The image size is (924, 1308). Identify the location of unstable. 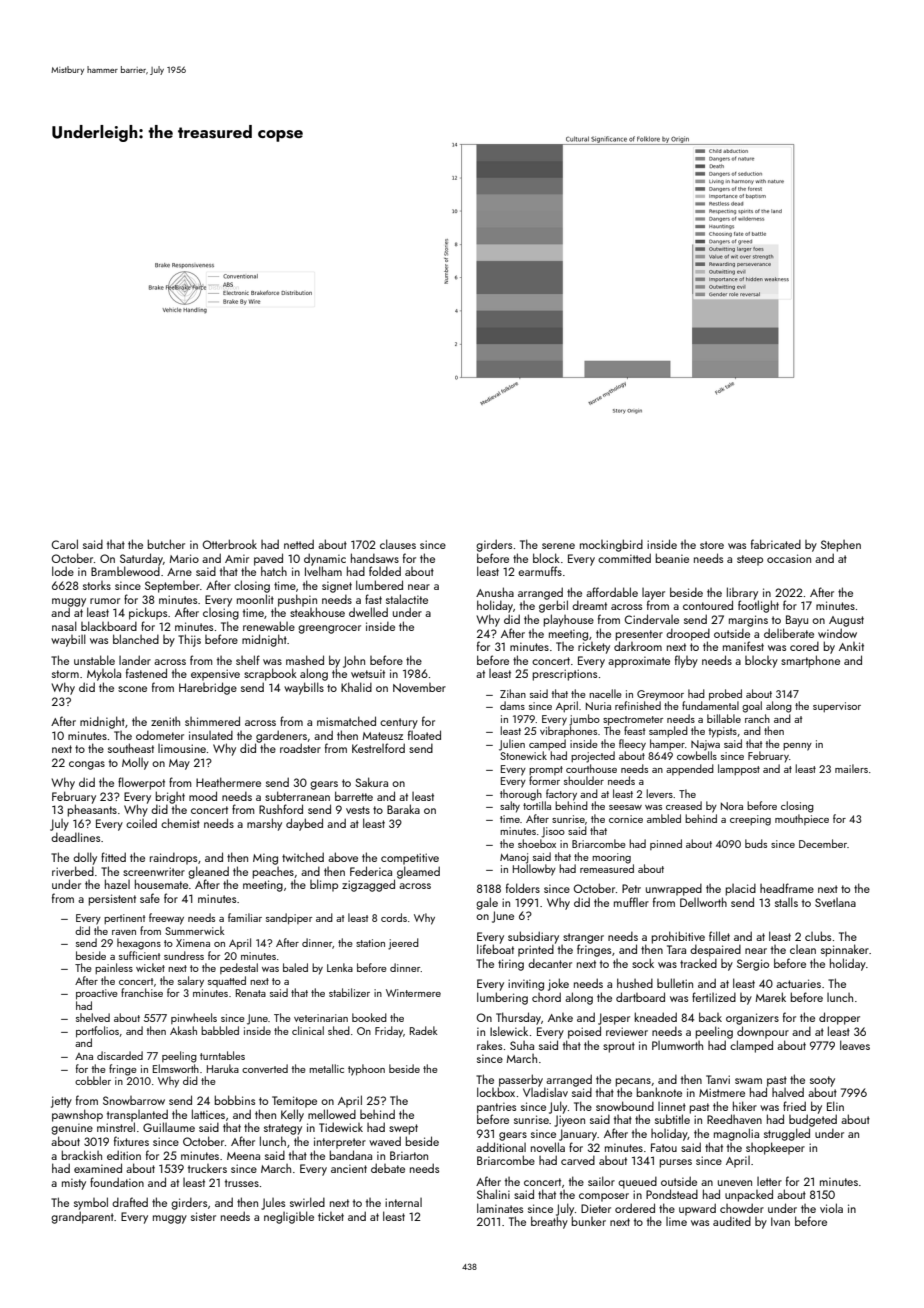
(94, 660).
